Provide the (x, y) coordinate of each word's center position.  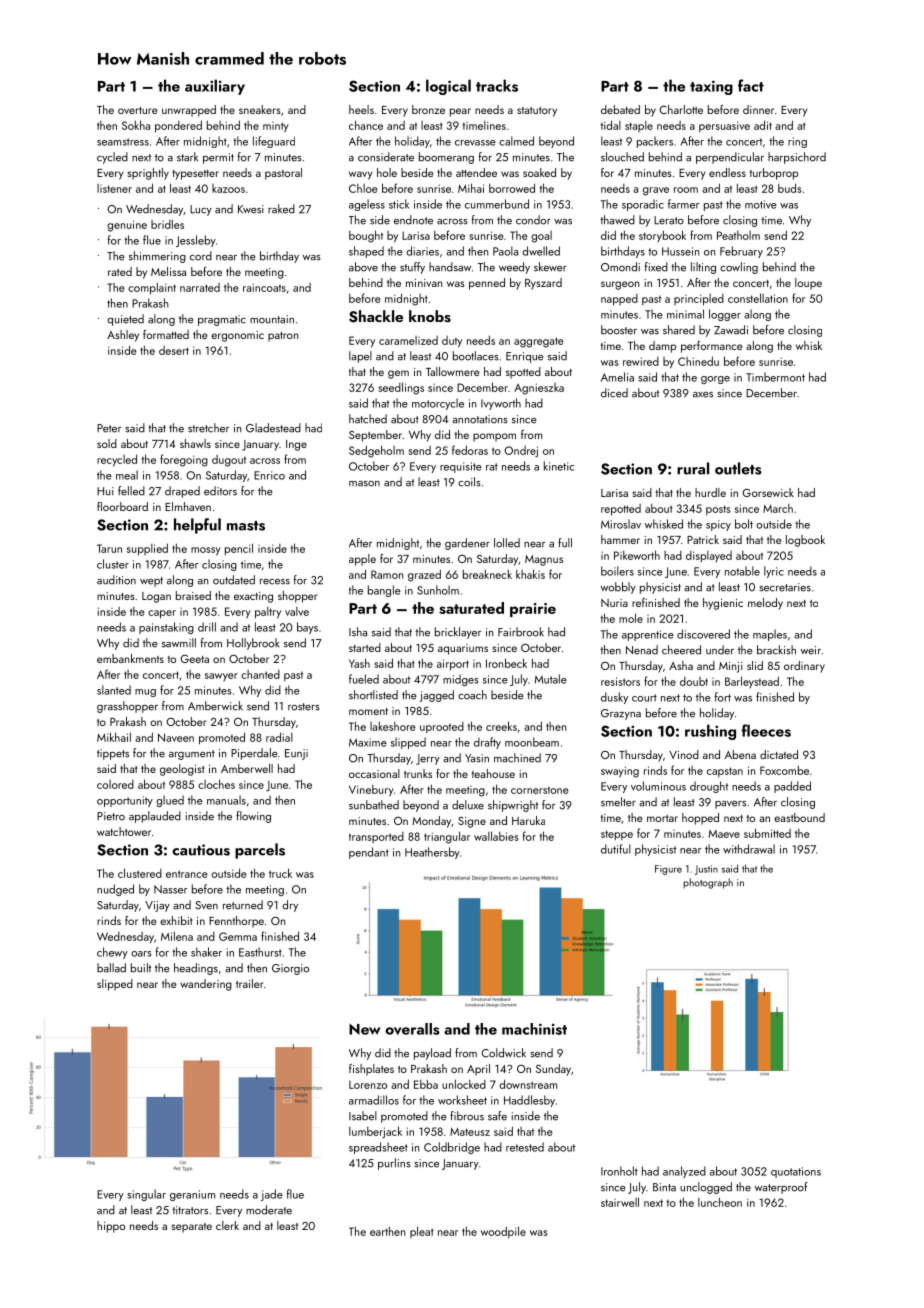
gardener (467, 544)
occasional (374, 773)
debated (620, 109)
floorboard (122, 506)
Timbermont (775, 377)
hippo (111, 1227)
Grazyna (621, 714)
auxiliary (215, 87)
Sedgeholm (376, 451)
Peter (109, 428)
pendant (369, 853)
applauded (155, 817)
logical (448, 87)
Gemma (238, 936)
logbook (805, 541)
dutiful (616, 849)
